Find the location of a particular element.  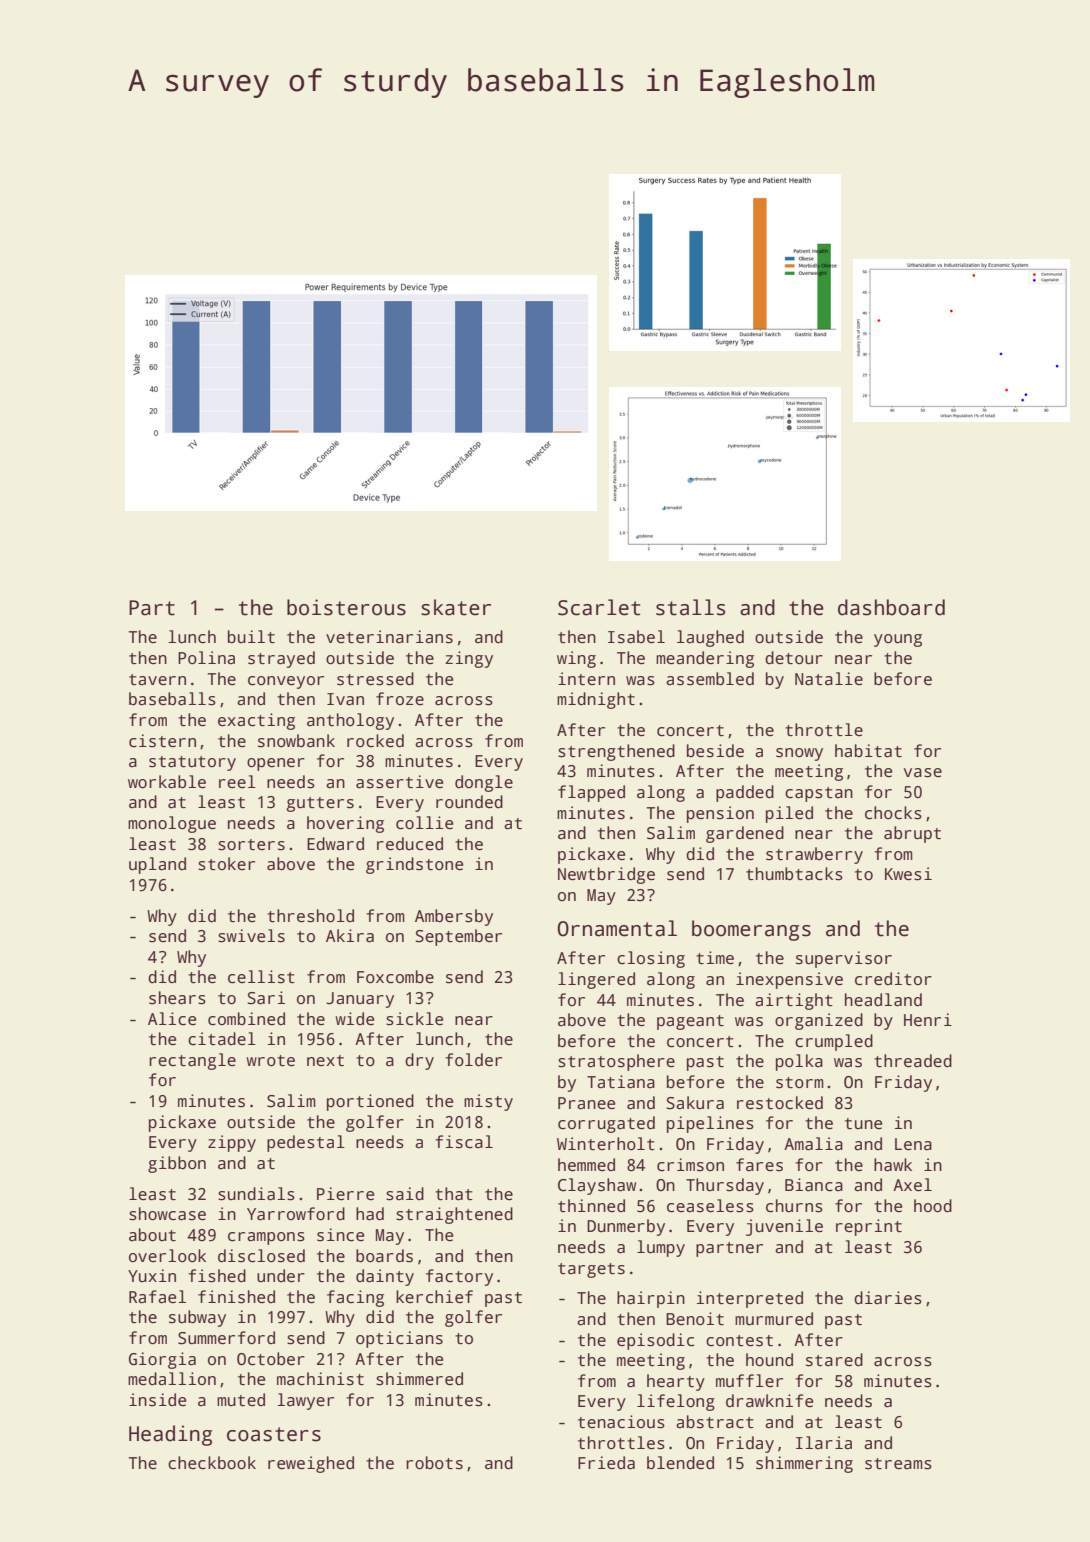

ceaseless is located at coordinates (710, 1206).
